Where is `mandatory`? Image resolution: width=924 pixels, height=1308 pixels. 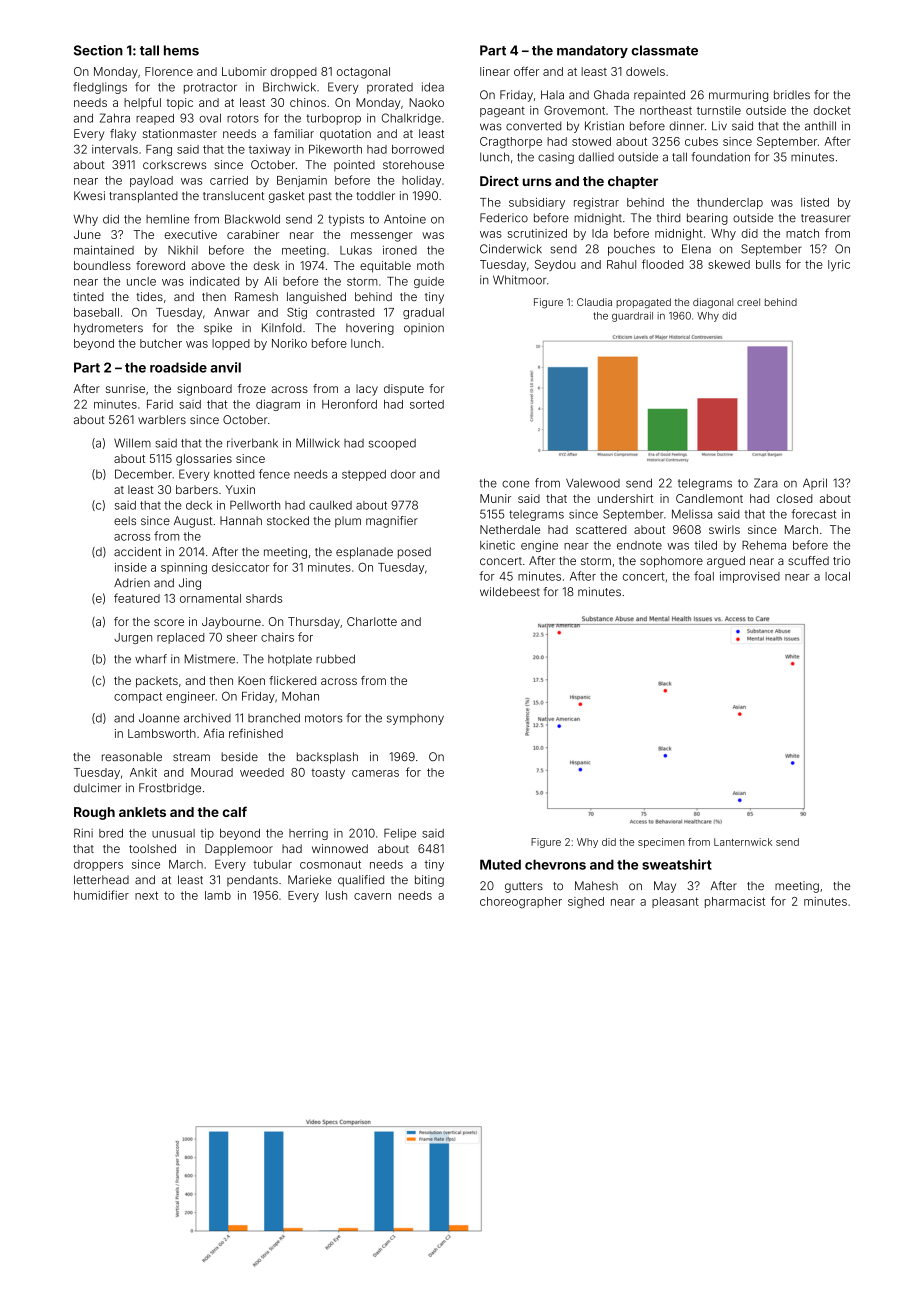
mandatory is located at coordinates (592, 51).
